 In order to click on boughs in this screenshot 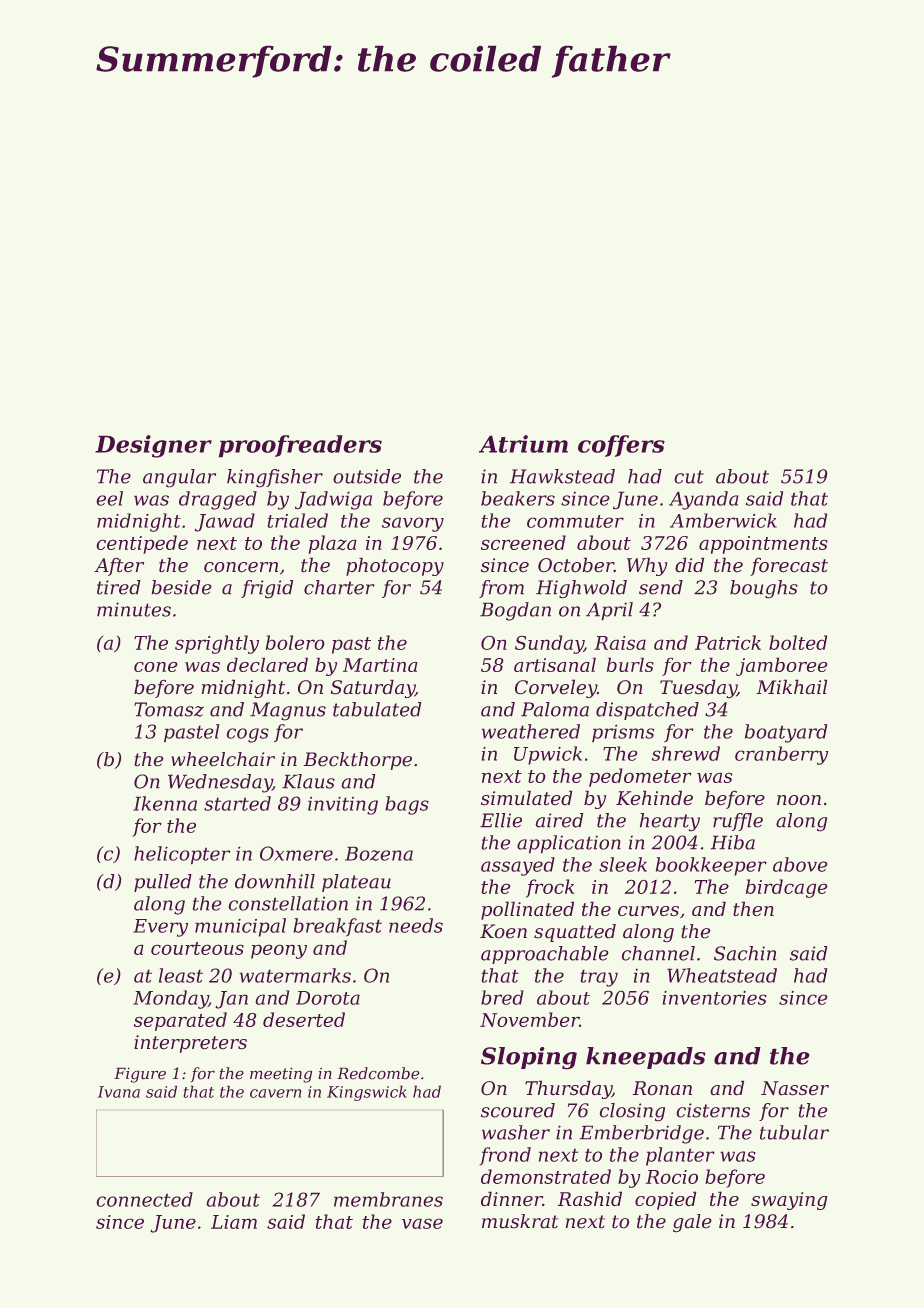, I will do `click(764, 589)`.
